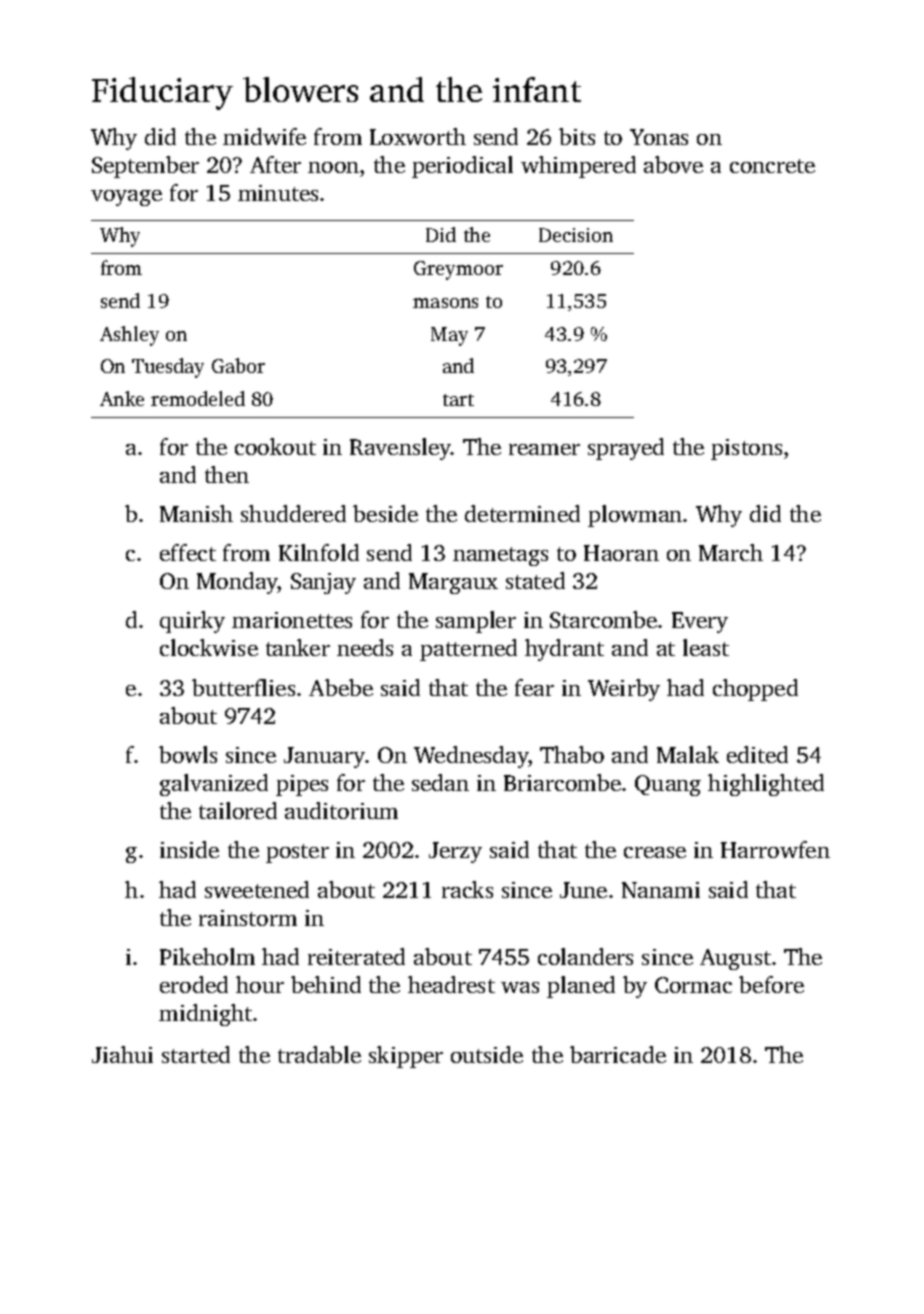 This image has height=1314, width=924. Describe the element at coordinates (468, 650) in the image. I see `patterned` at that location.
